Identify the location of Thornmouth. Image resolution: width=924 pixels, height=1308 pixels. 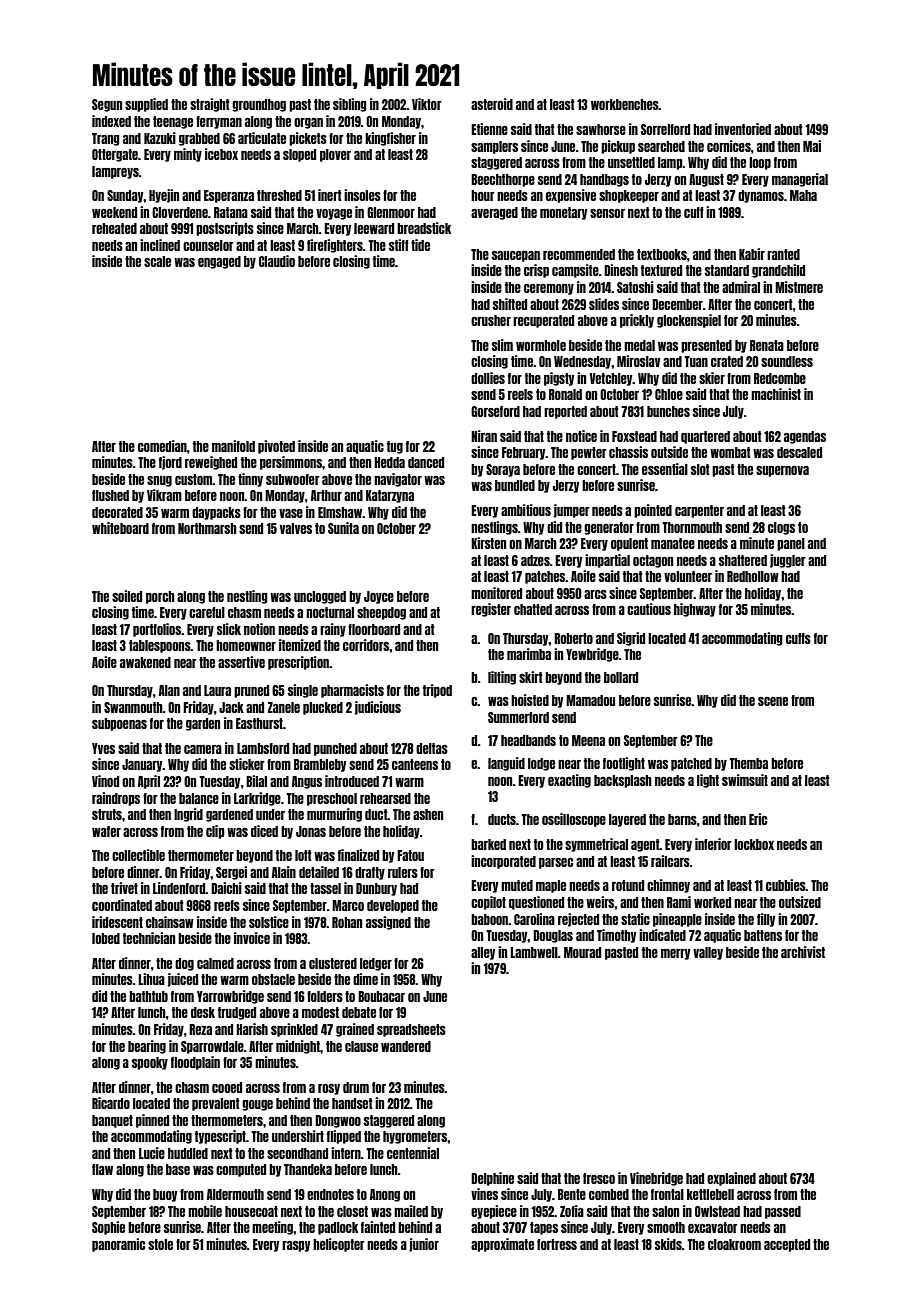
(692, 527).
